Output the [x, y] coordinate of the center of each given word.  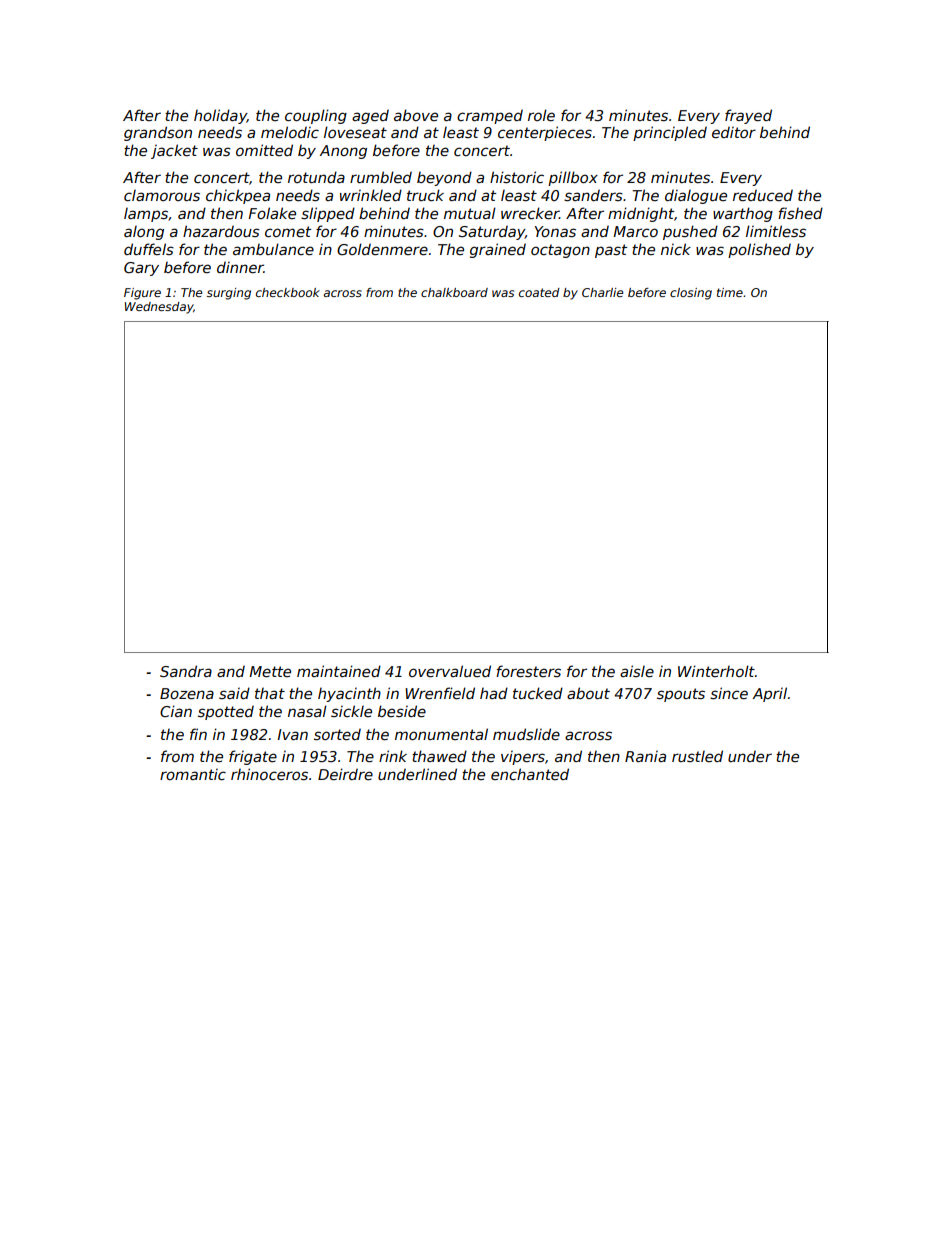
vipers [523, 758]
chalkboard [454, 292]
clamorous [162, 195]
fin [198, 734]
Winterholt [716, 671]
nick [676, 249]
